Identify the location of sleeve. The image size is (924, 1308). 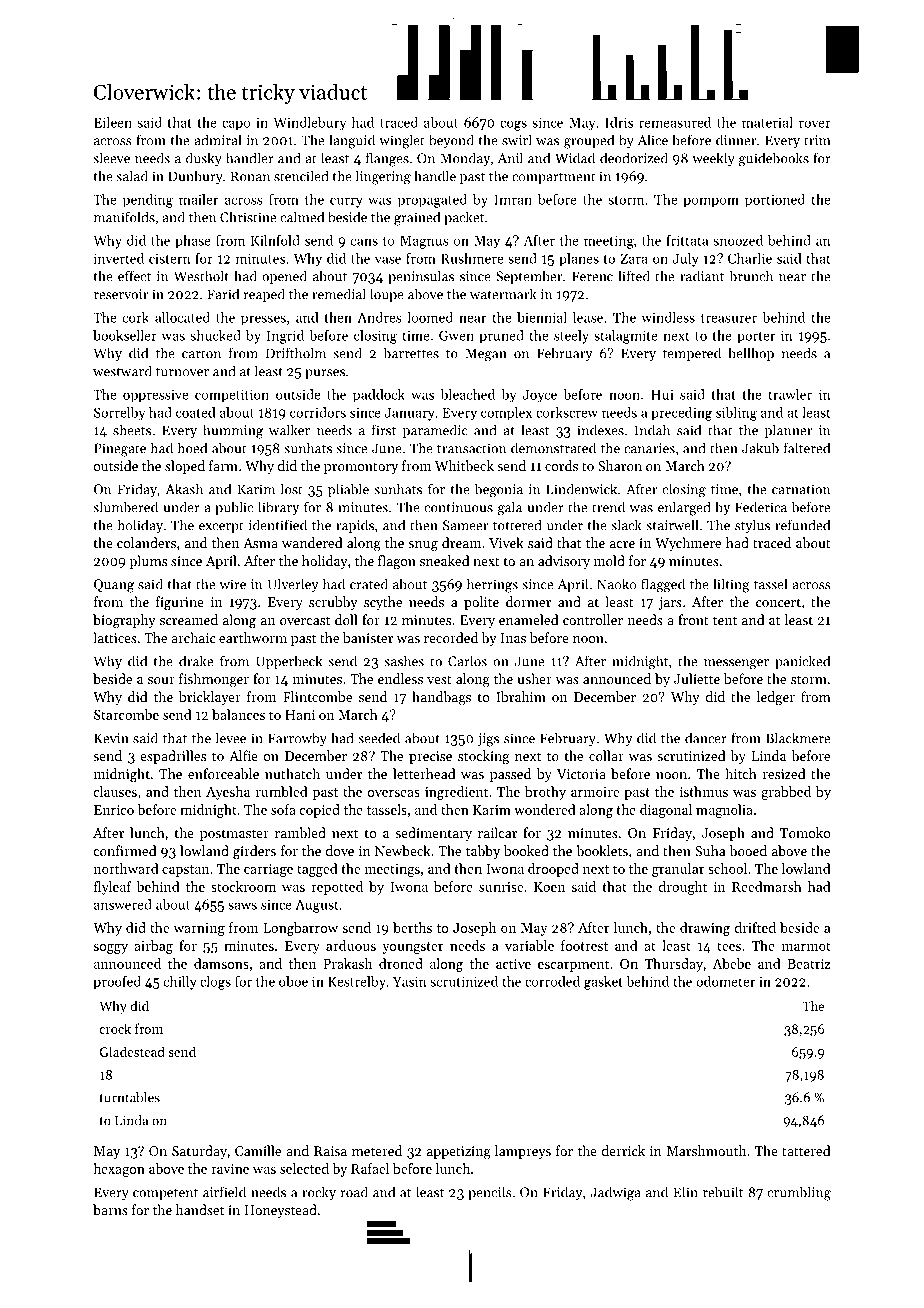
(111, 158).
